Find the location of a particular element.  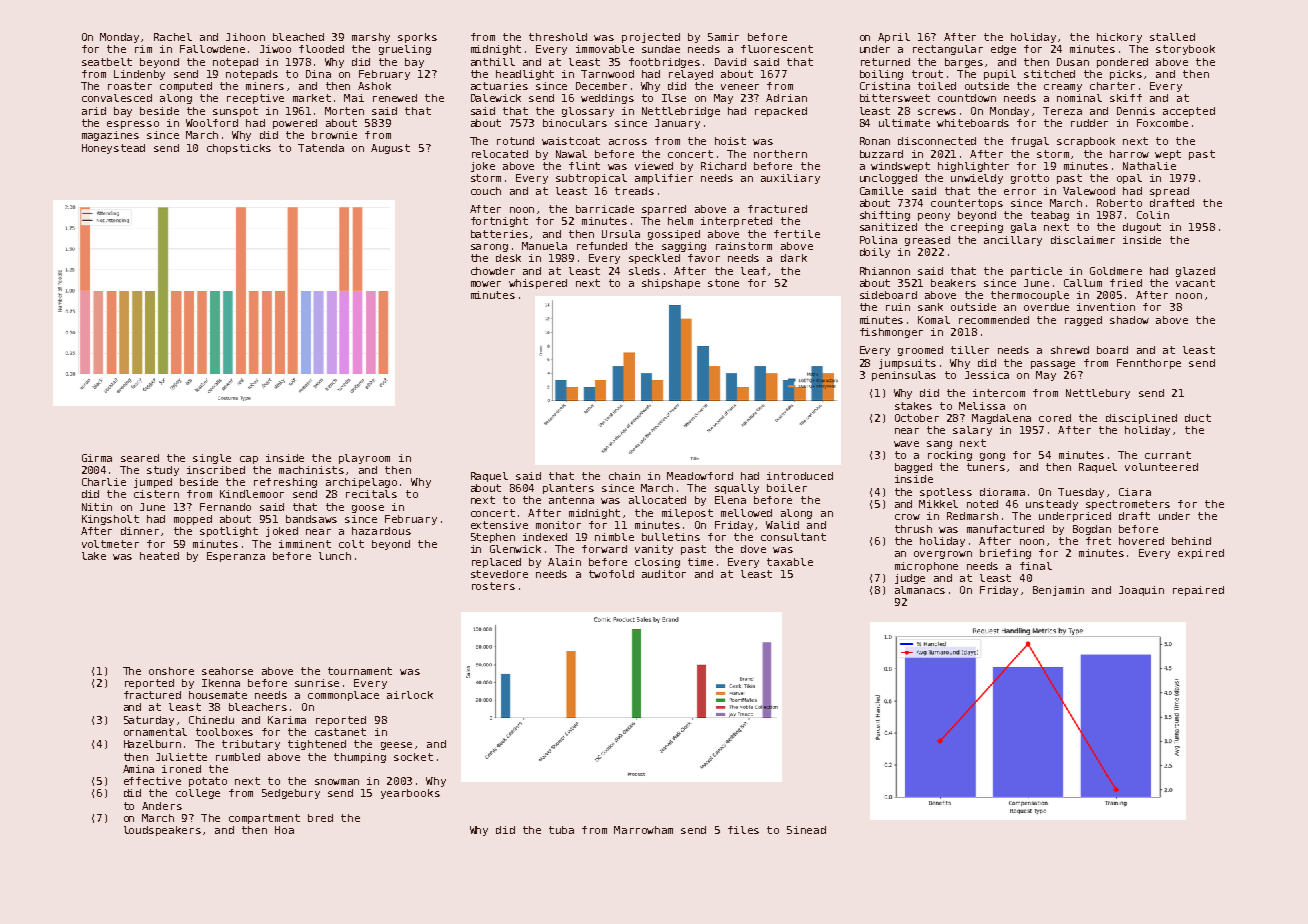

Benjamin is located at coordinates (1058, 591).
